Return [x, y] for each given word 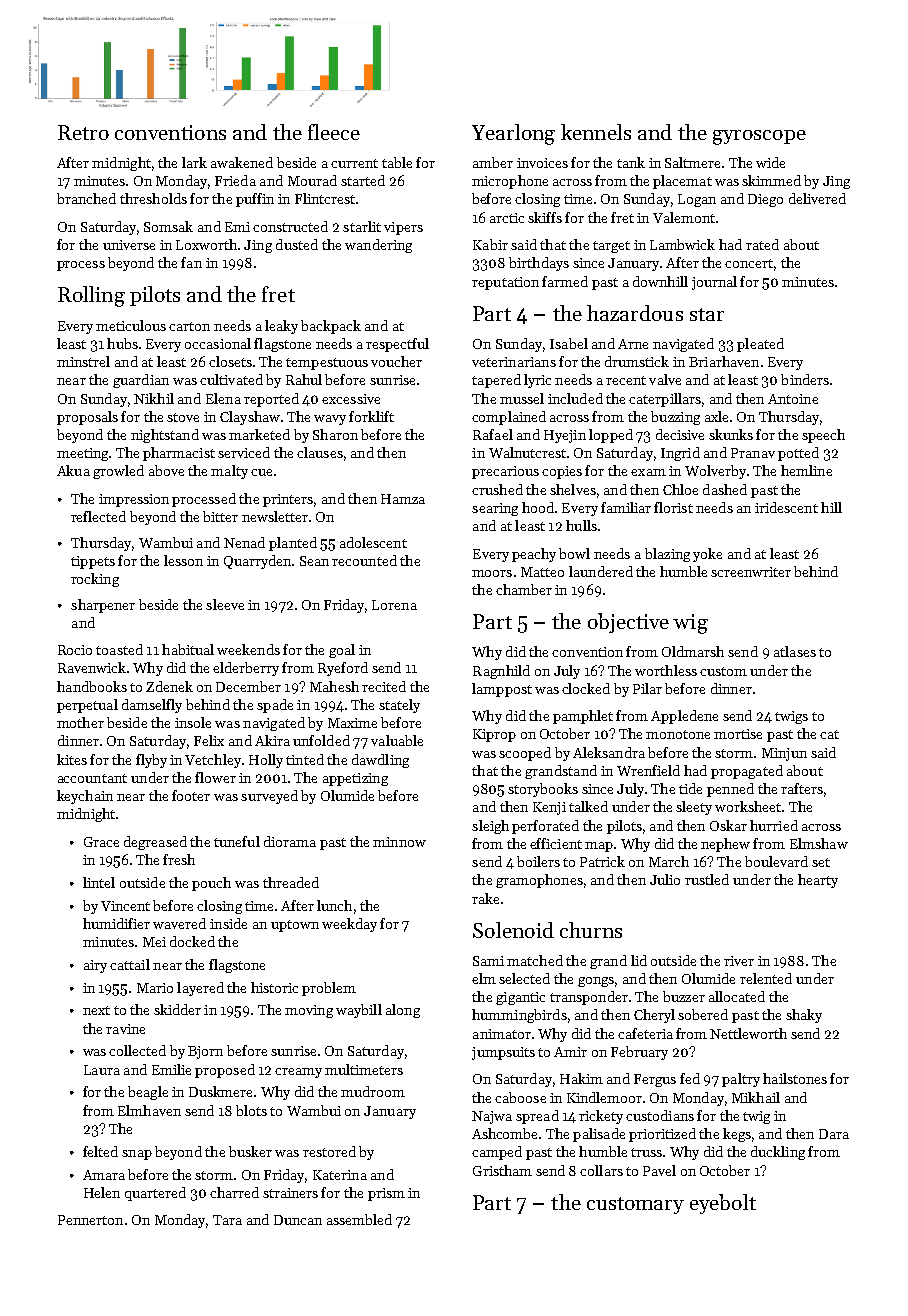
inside [228, 923]
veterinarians [514, 362]
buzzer [684, 996]
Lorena [394, 605]
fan [191, 262]
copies [562, 472]
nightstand [165, 436]
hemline [806, 470]
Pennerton [90, 1220]
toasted [119, 649]
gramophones [539, 881]
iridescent [786, 507]
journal [714, 283]
